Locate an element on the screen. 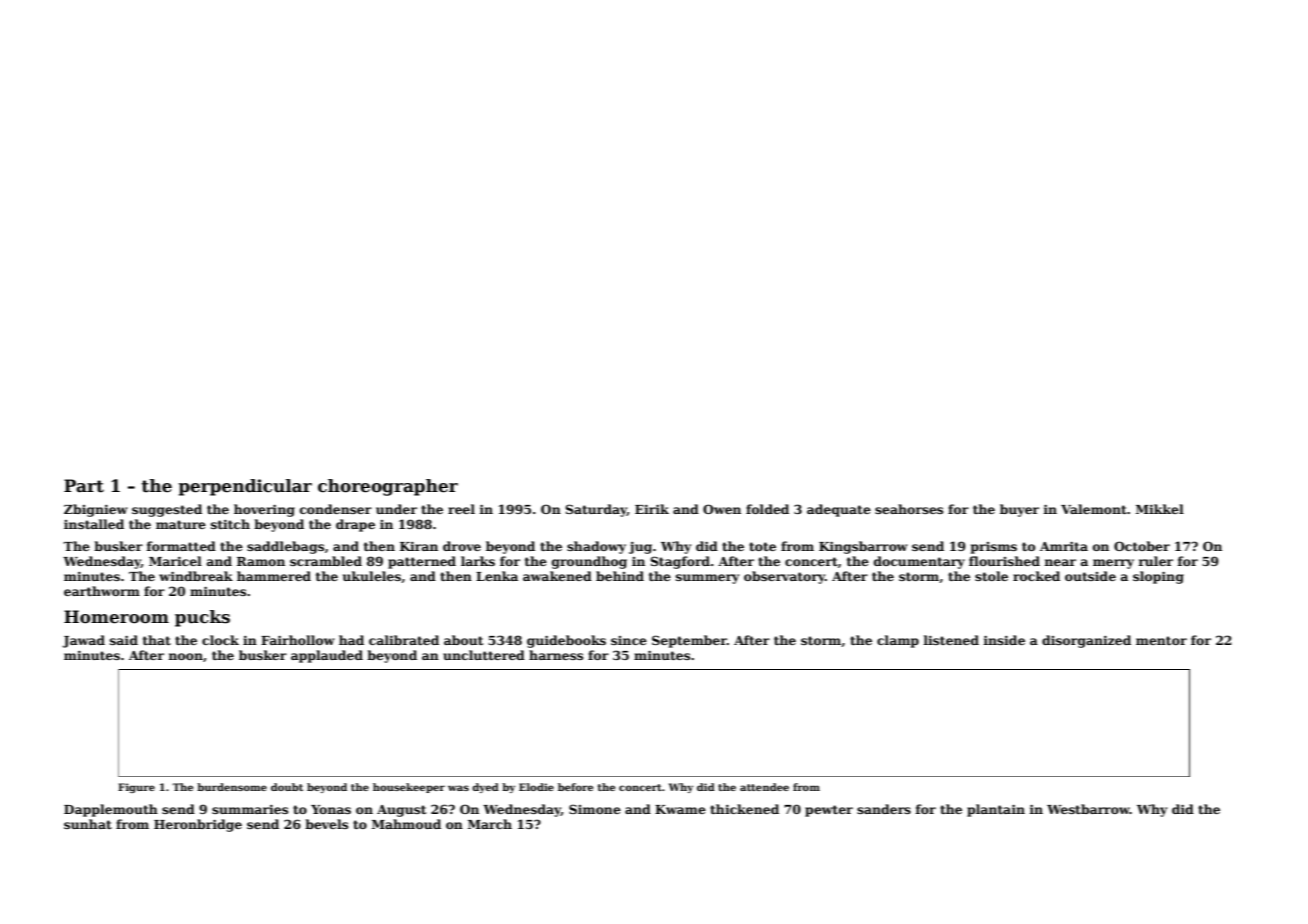 The image size is (1308, 924). doubt is located at coordinates (287, 787).
